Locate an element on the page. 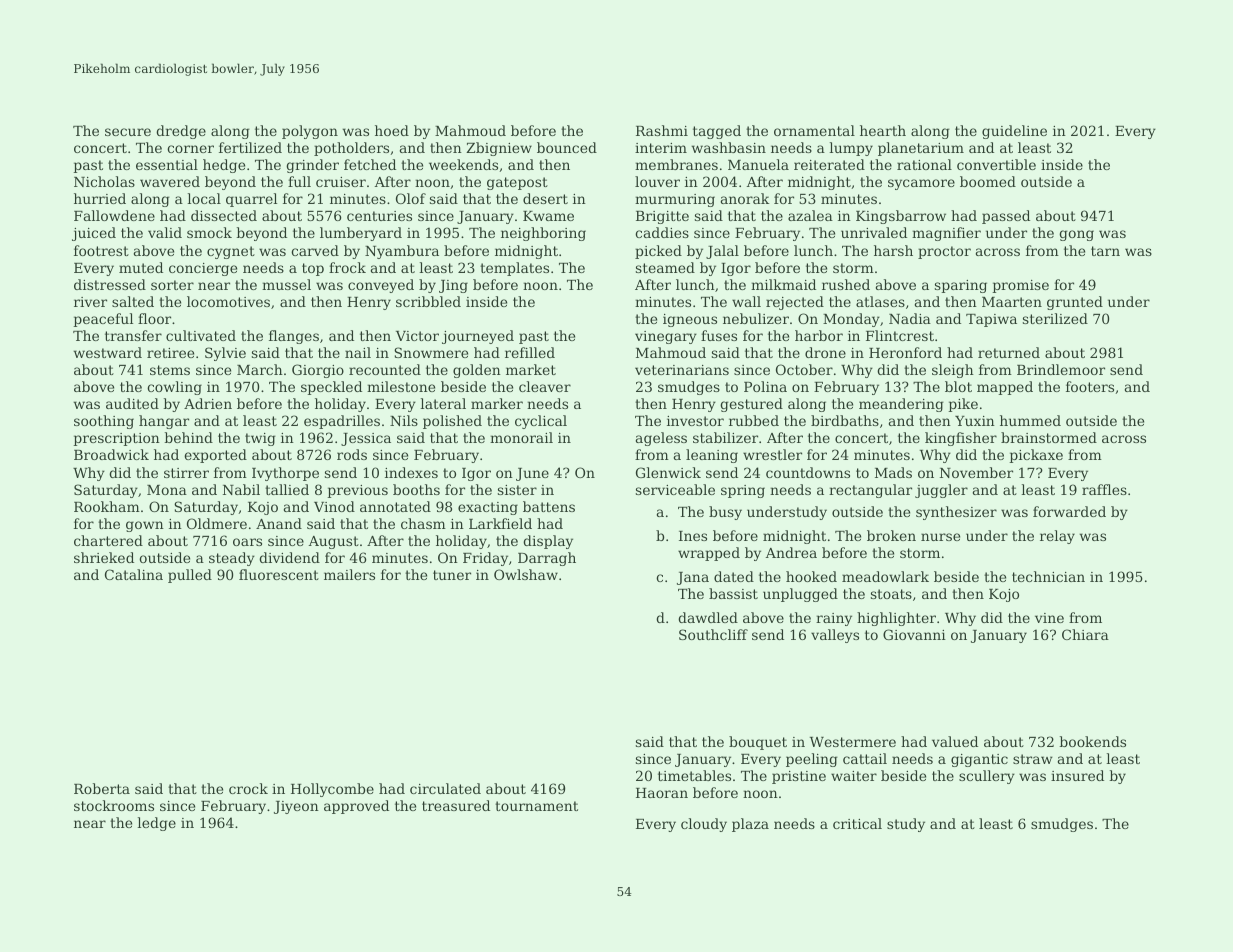 Image resolution: width=1233 pixels, height=952 pixels. cloudy is located at coordinates (704, 825).
